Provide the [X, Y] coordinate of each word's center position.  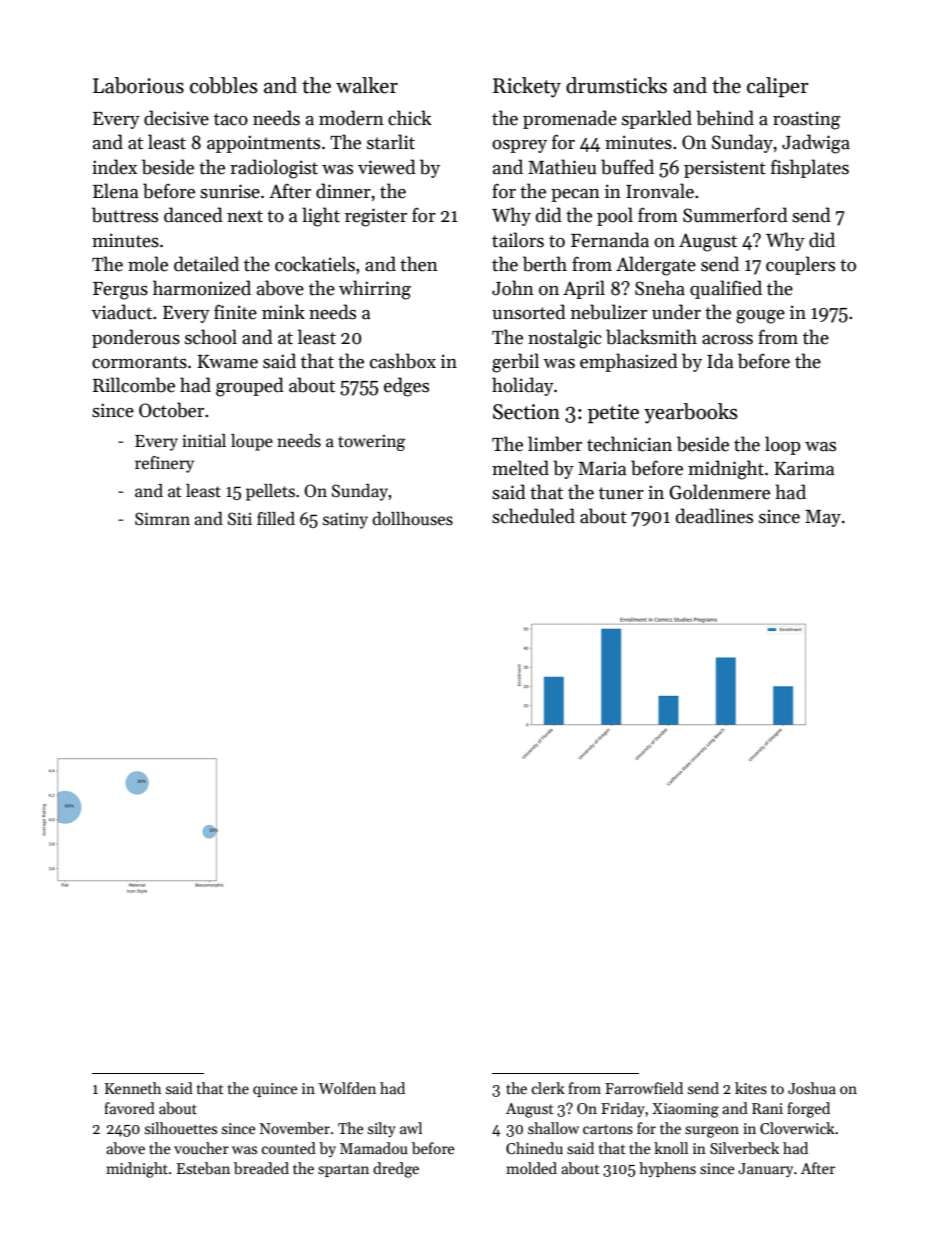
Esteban [203, 1168]
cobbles [224, 85]
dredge [396, 1170]
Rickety [527, 87]
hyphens [667, 1169]
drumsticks [616, 85]
